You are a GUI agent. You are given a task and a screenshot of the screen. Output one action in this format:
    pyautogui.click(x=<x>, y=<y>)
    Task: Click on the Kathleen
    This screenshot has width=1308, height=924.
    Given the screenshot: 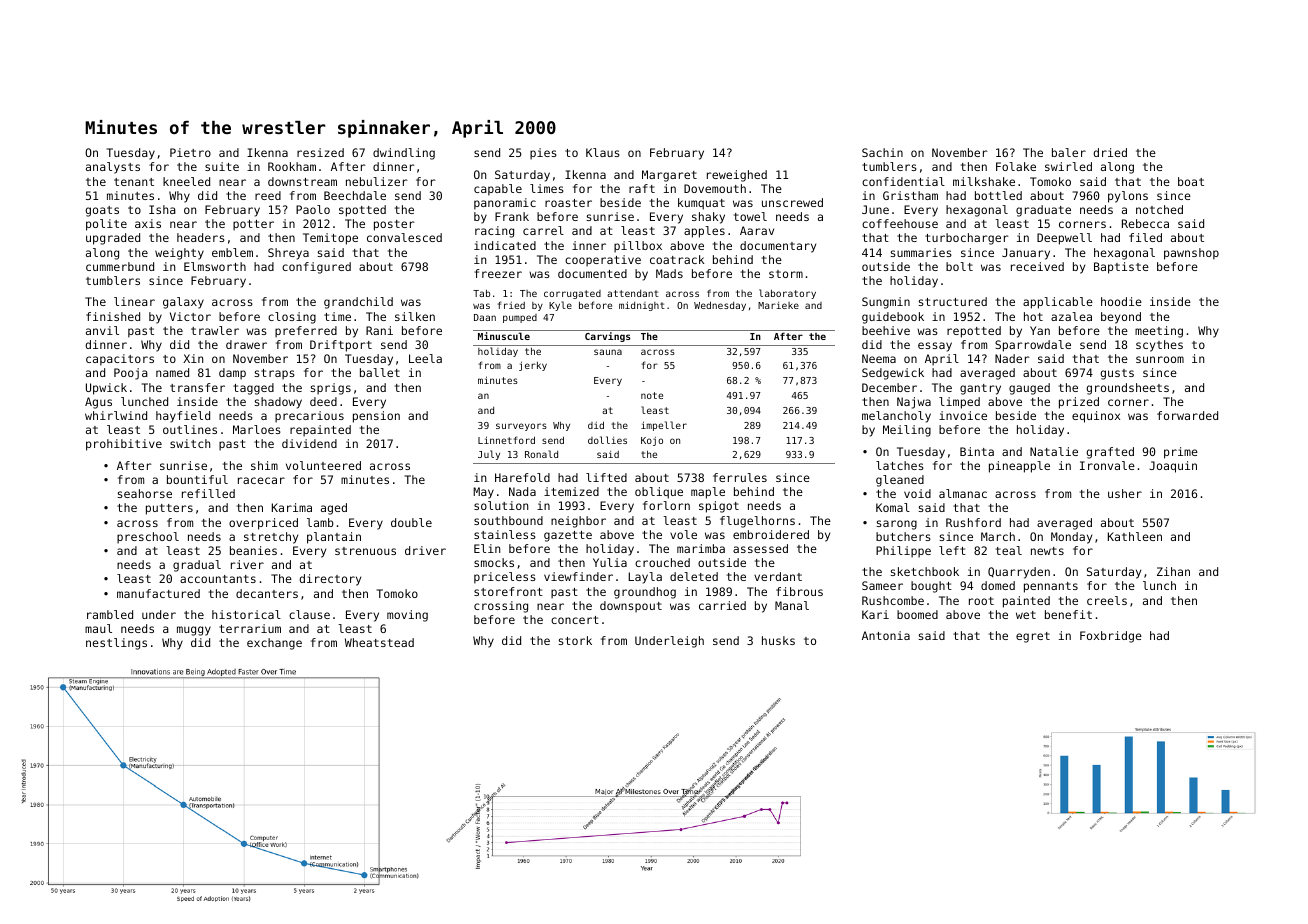 What is the action you would take?
    pyautogui.click(x=1135, y=536)
